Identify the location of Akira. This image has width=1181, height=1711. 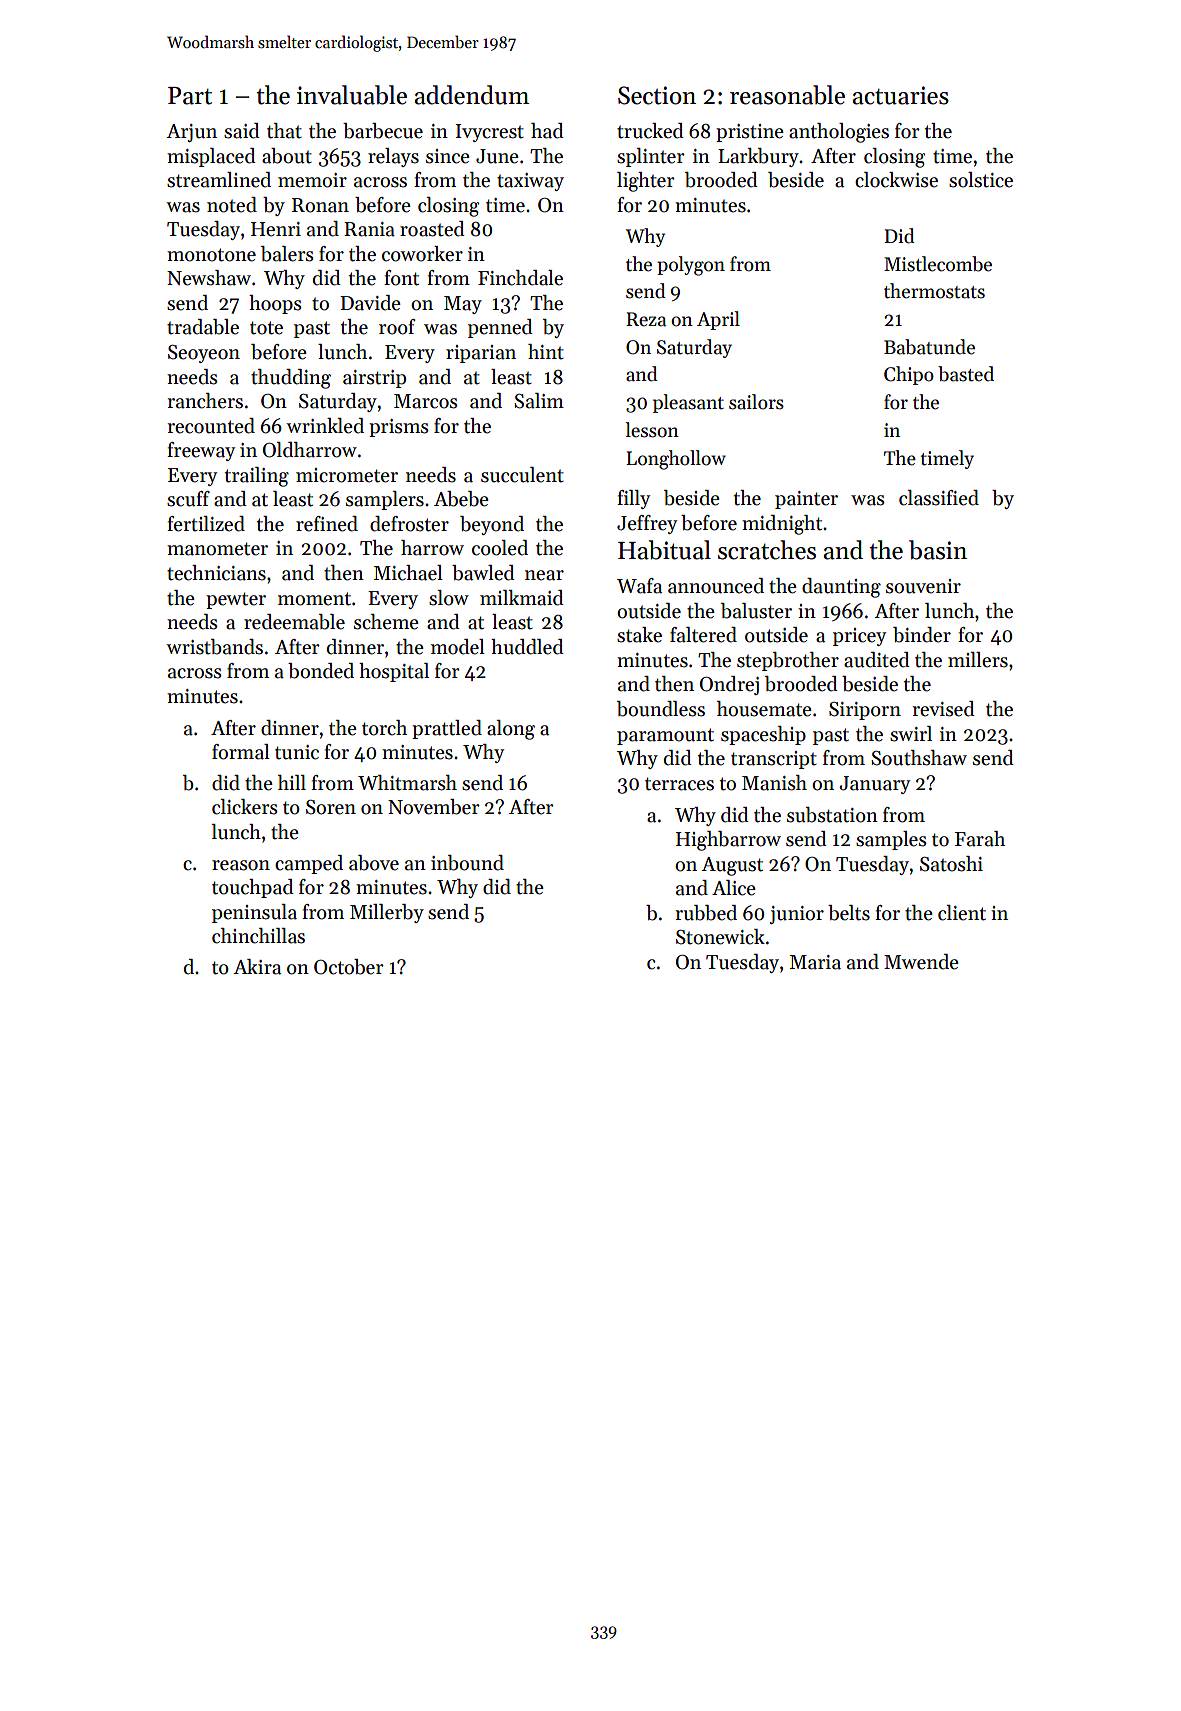
(257, 967).
